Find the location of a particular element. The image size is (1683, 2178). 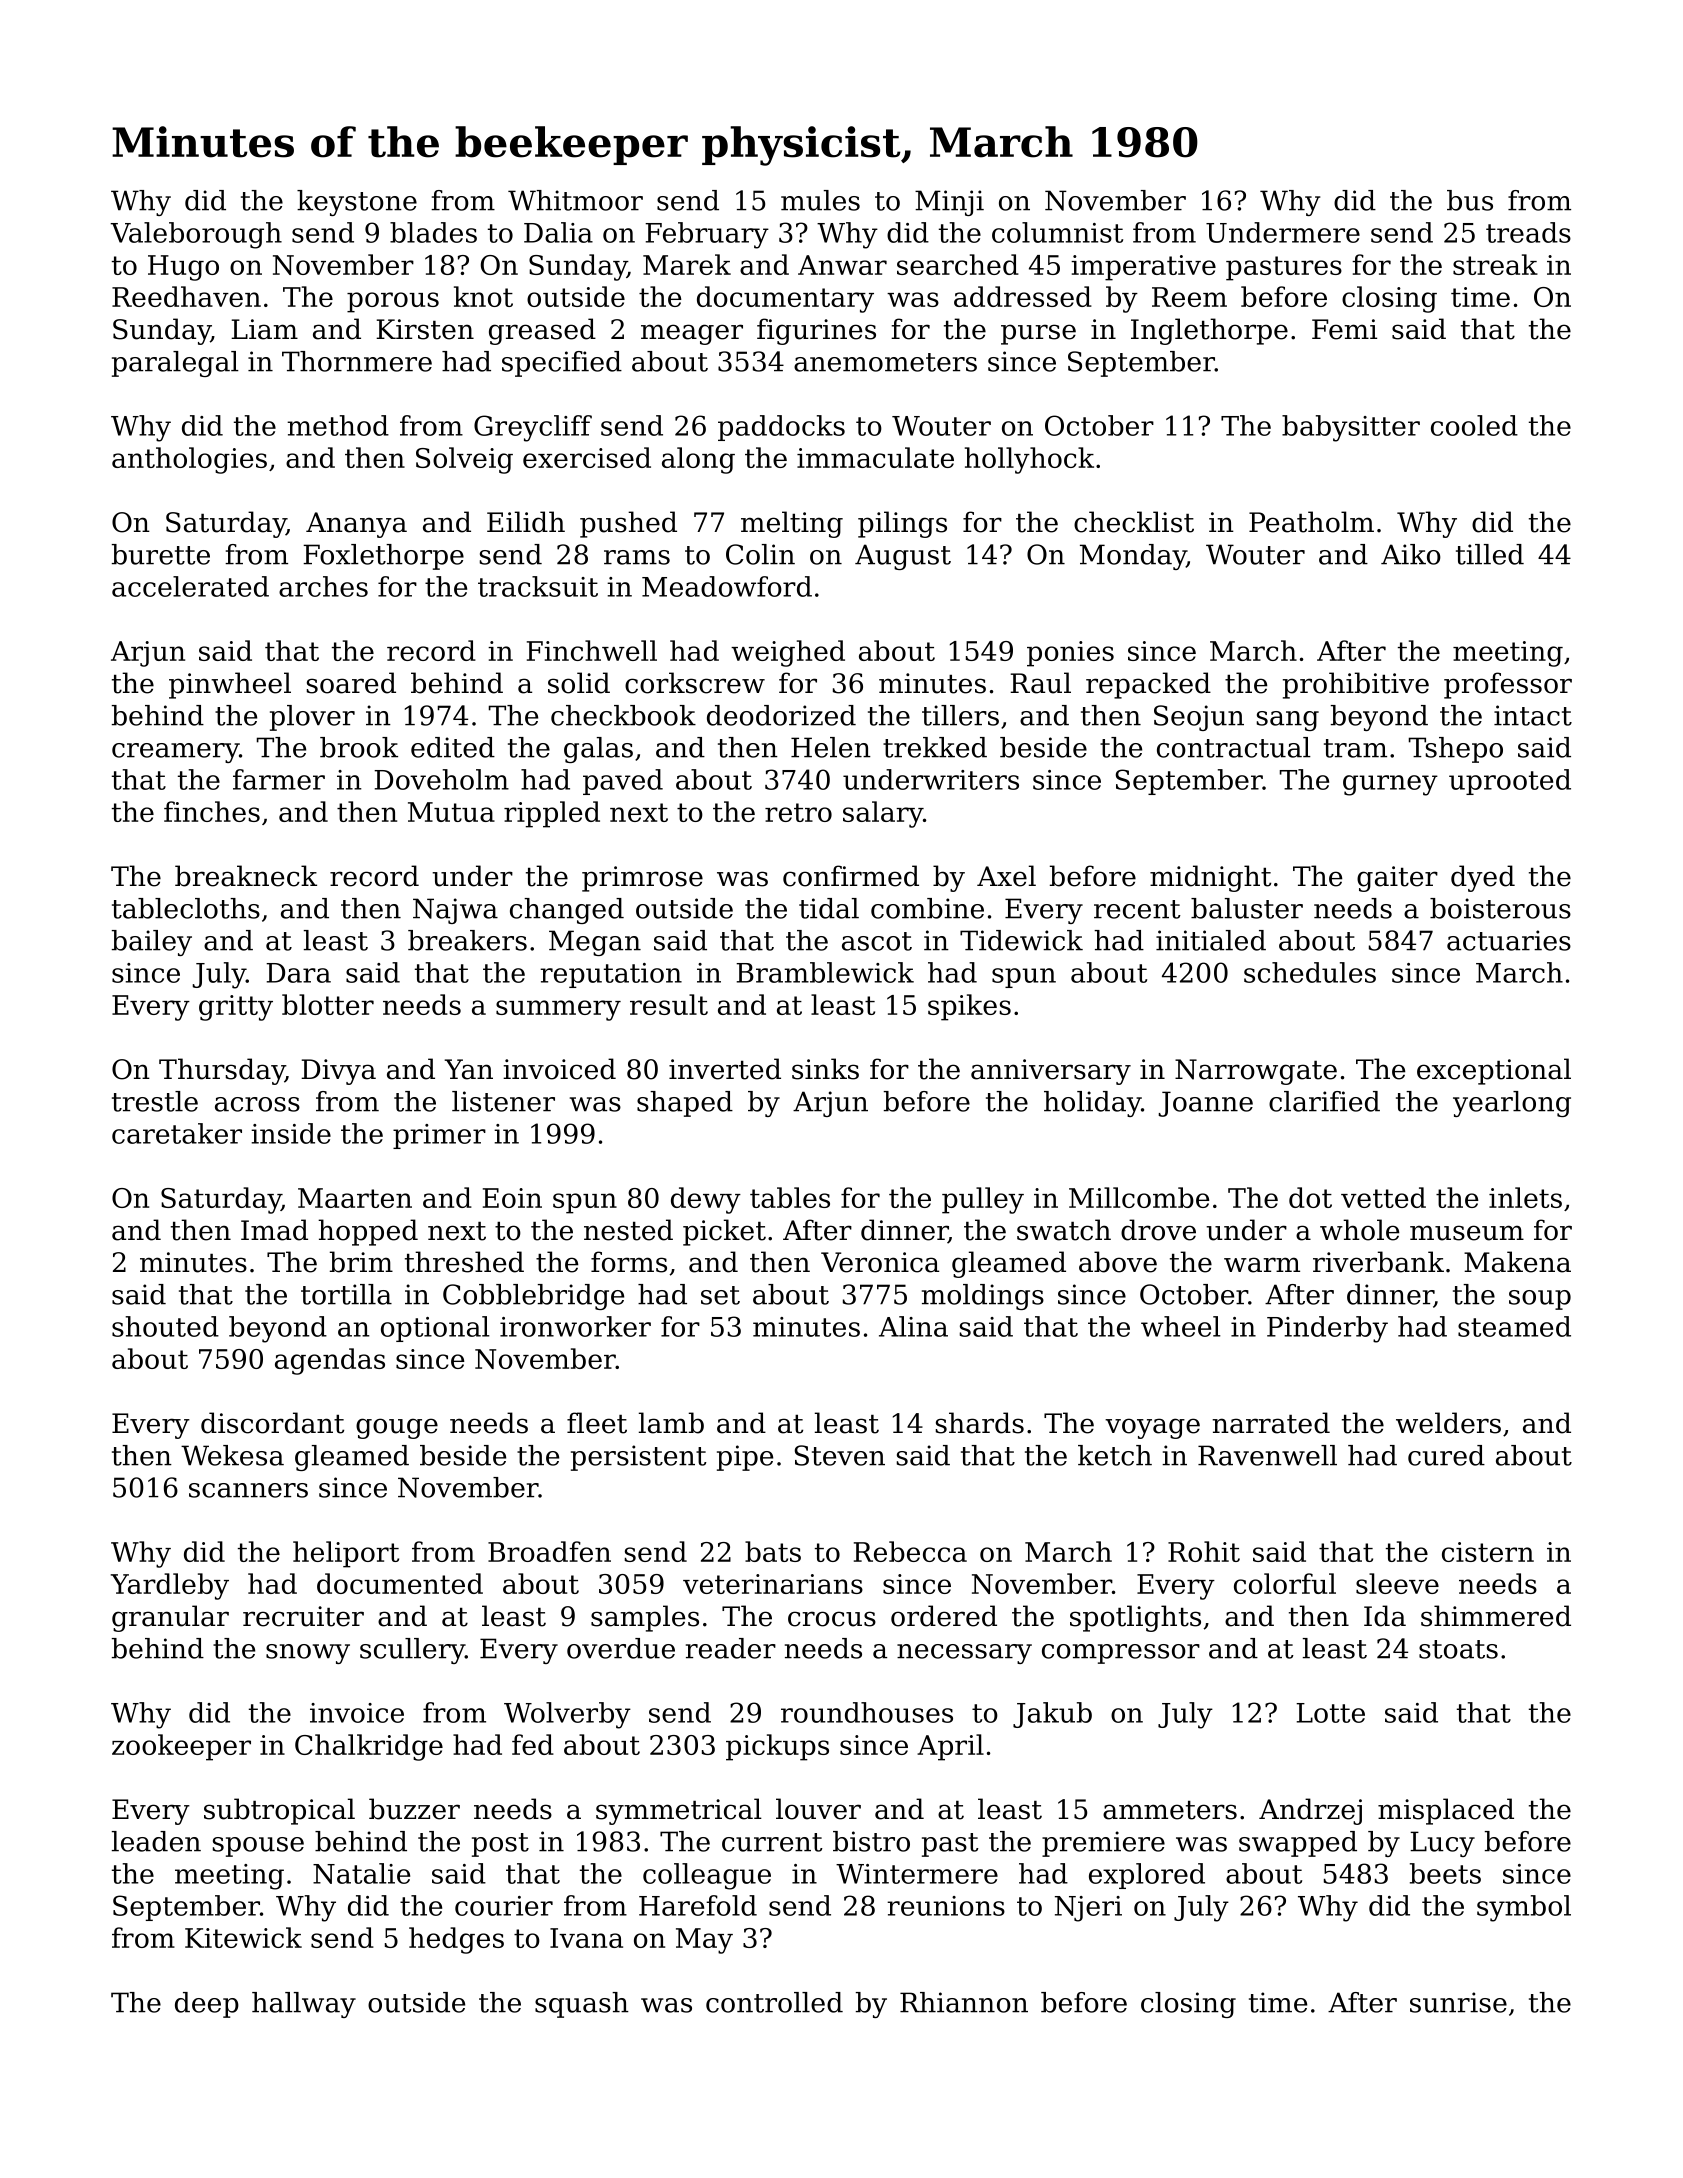

addressed is located at coordinates (1023, 296).
